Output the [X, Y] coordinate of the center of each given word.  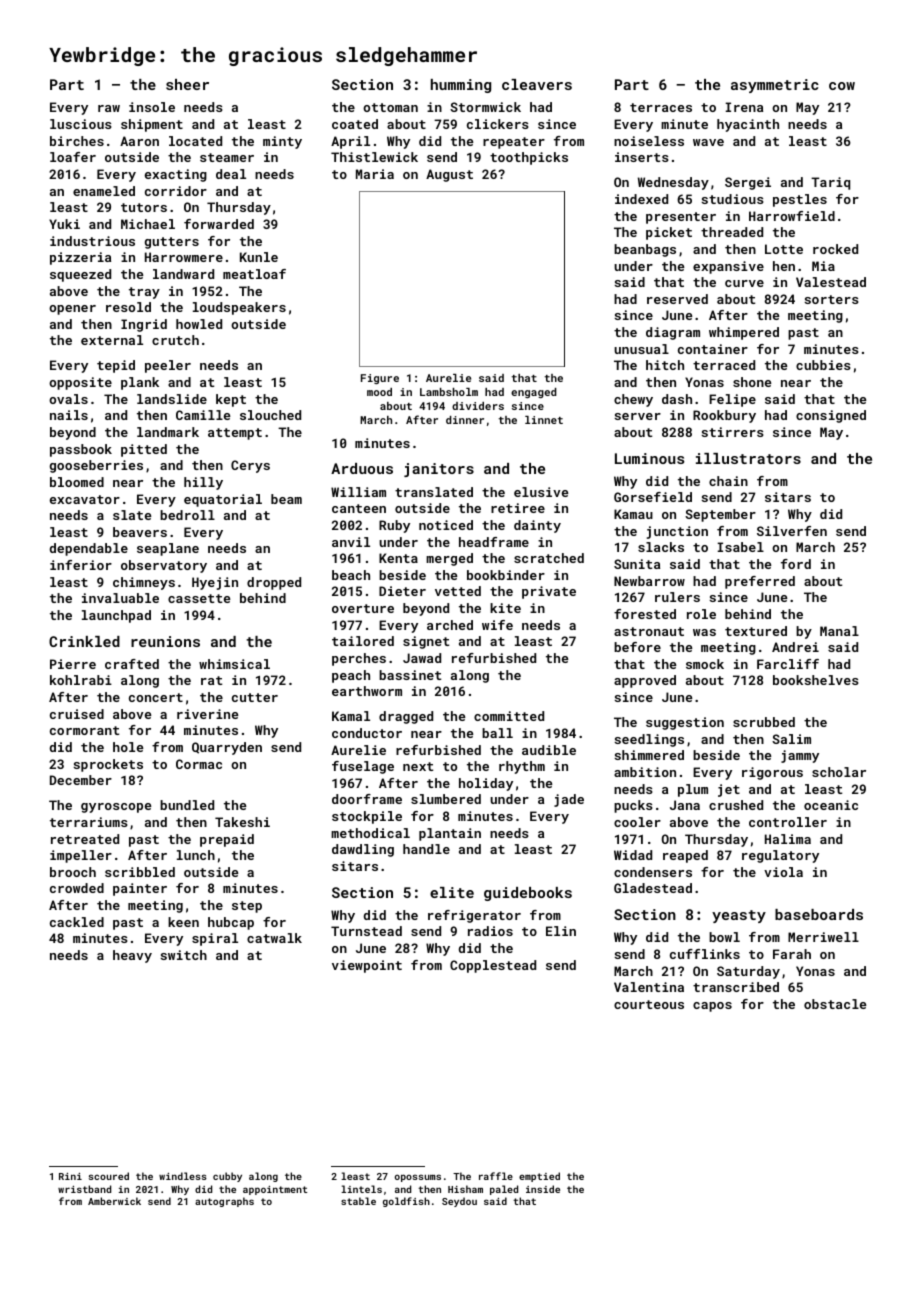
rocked [835, 249]
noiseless [649, 141]
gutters [172, 243]
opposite [80, 383]
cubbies [823, 365]
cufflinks [705, 954]
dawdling [363, 850]
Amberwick [114, 1201]
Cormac [199, 764]
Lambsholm [449, 392]
